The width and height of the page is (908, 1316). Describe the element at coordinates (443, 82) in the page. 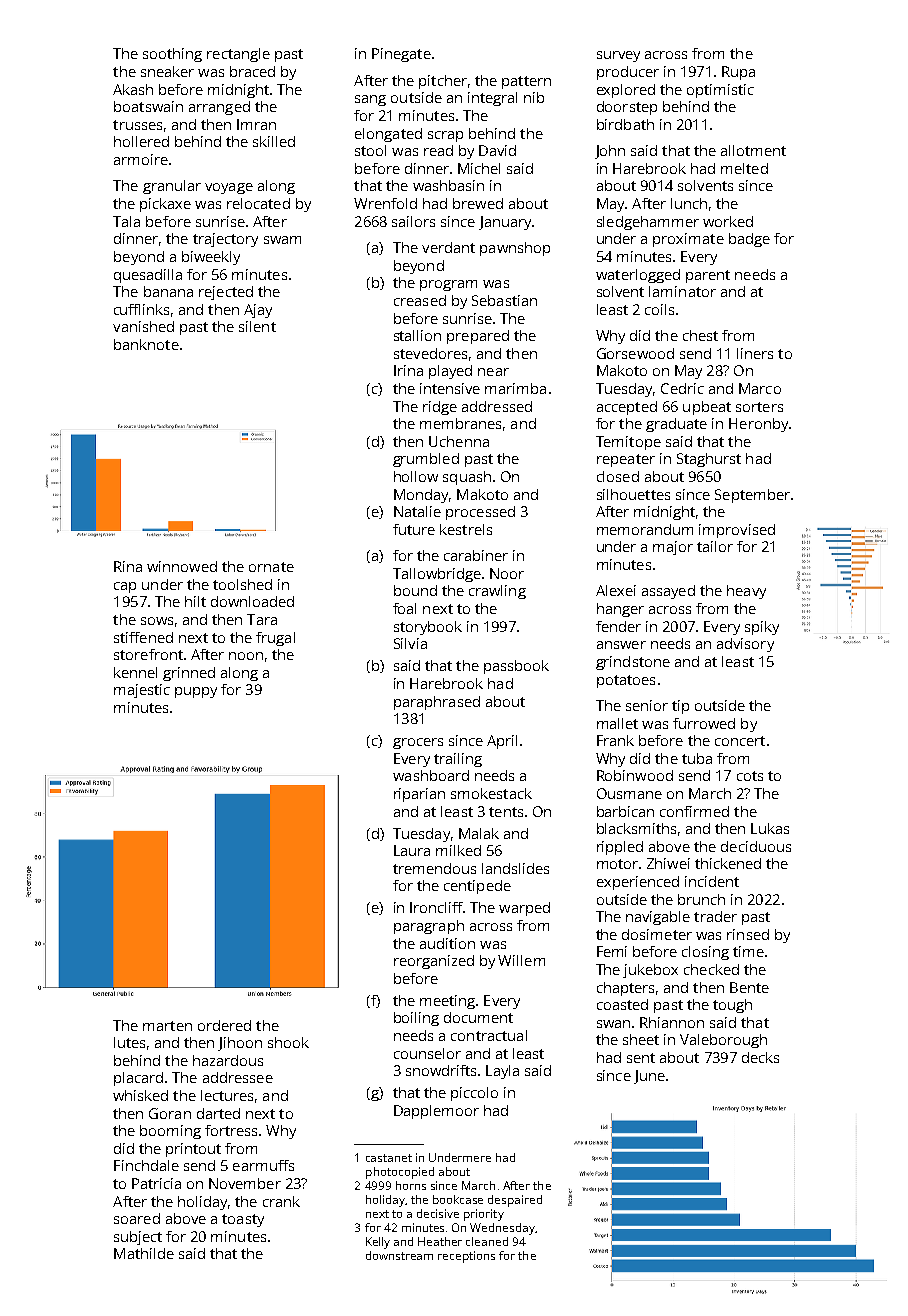

I see `pitcher` at that location.
